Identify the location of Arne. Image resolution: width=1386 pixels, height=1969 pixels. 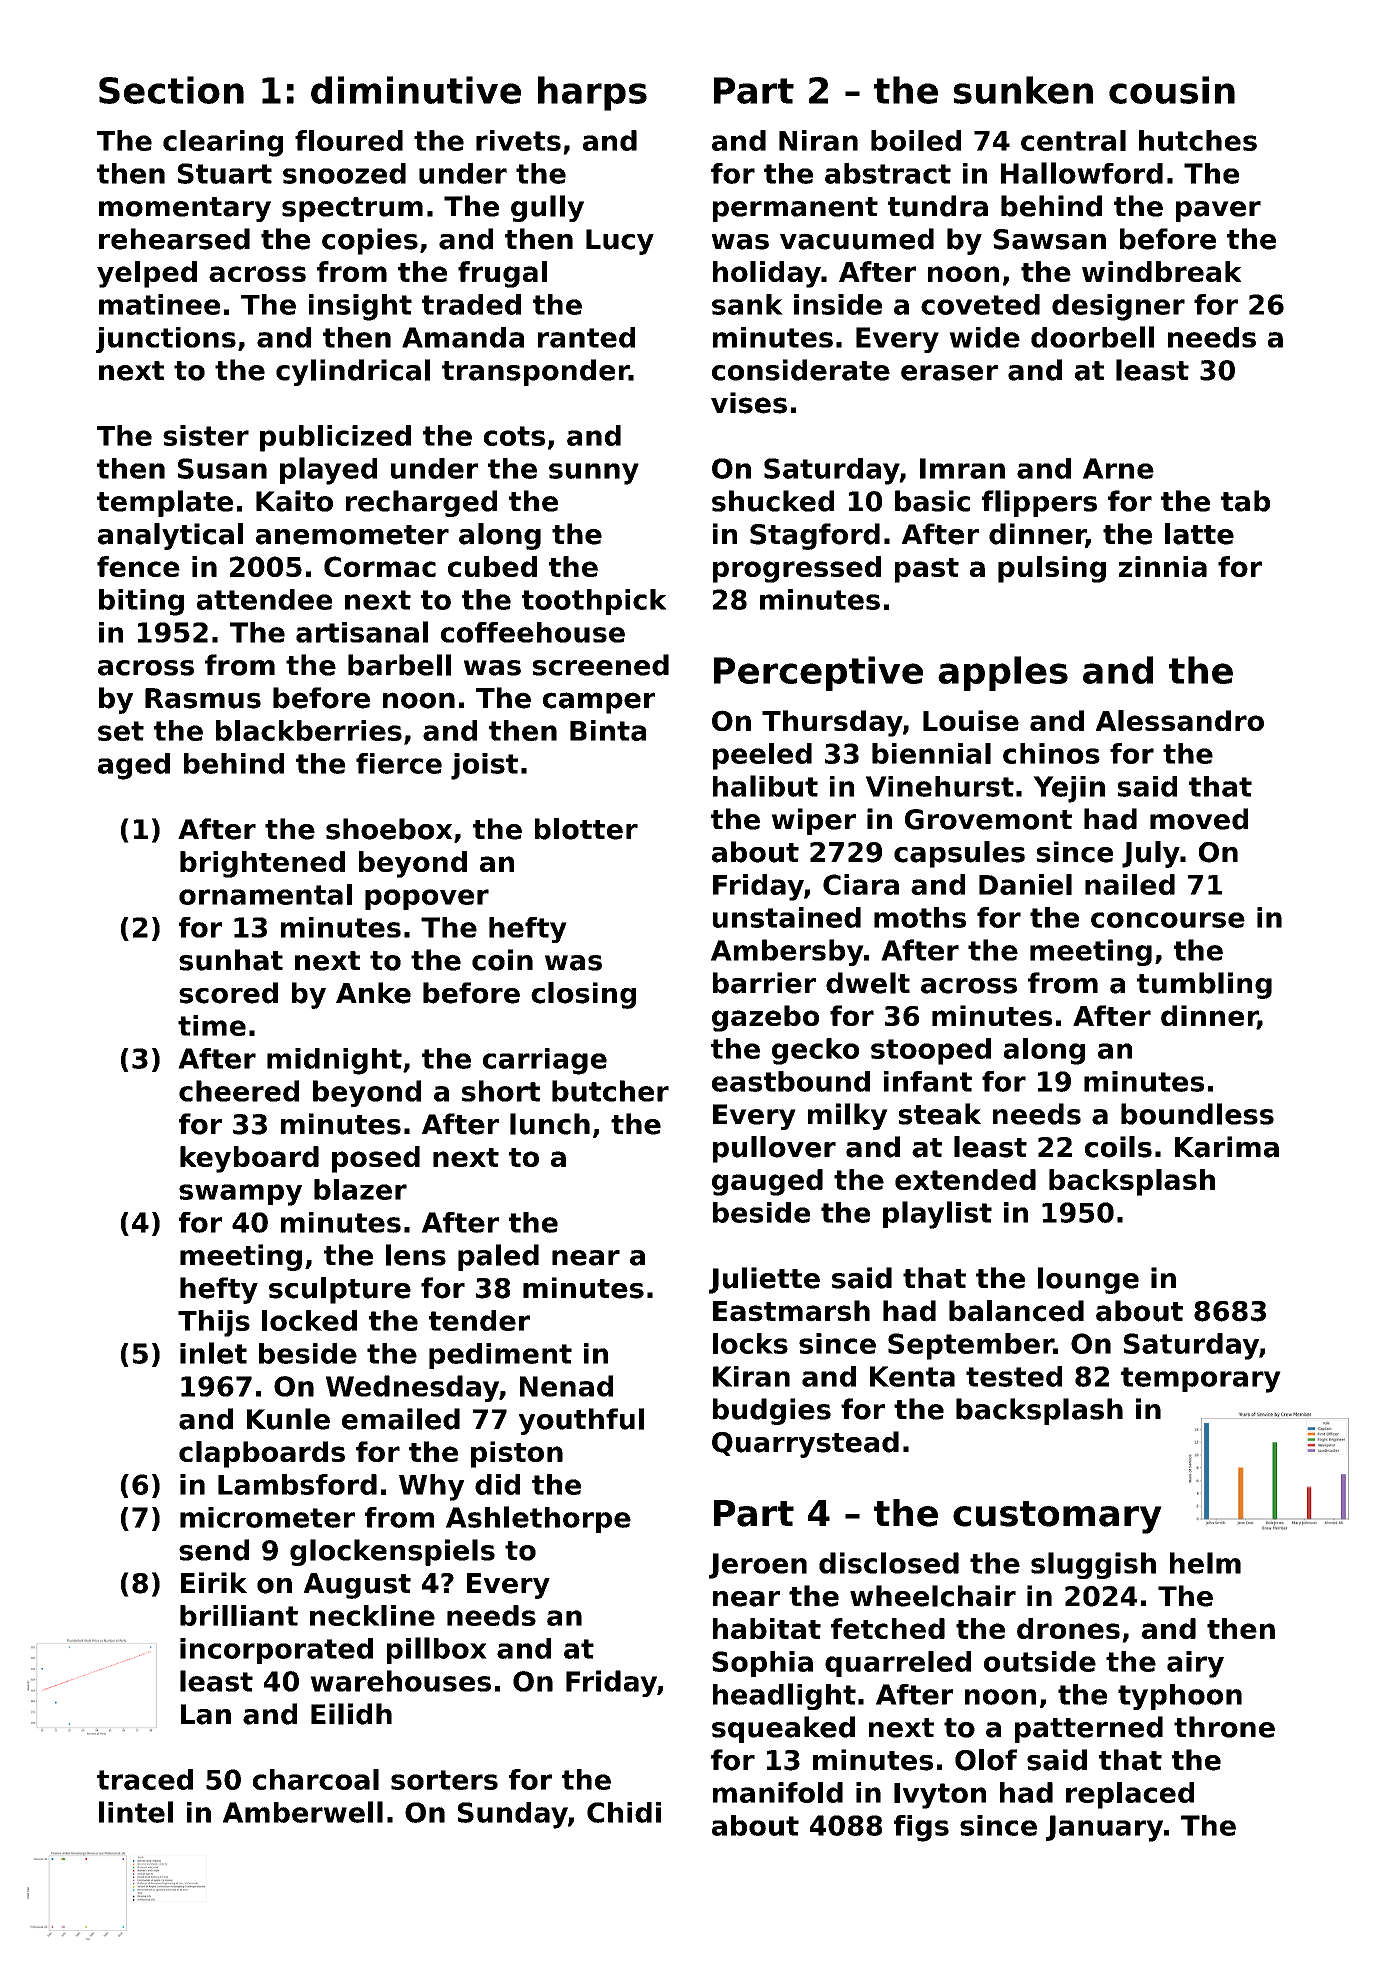
(1118, 468).
